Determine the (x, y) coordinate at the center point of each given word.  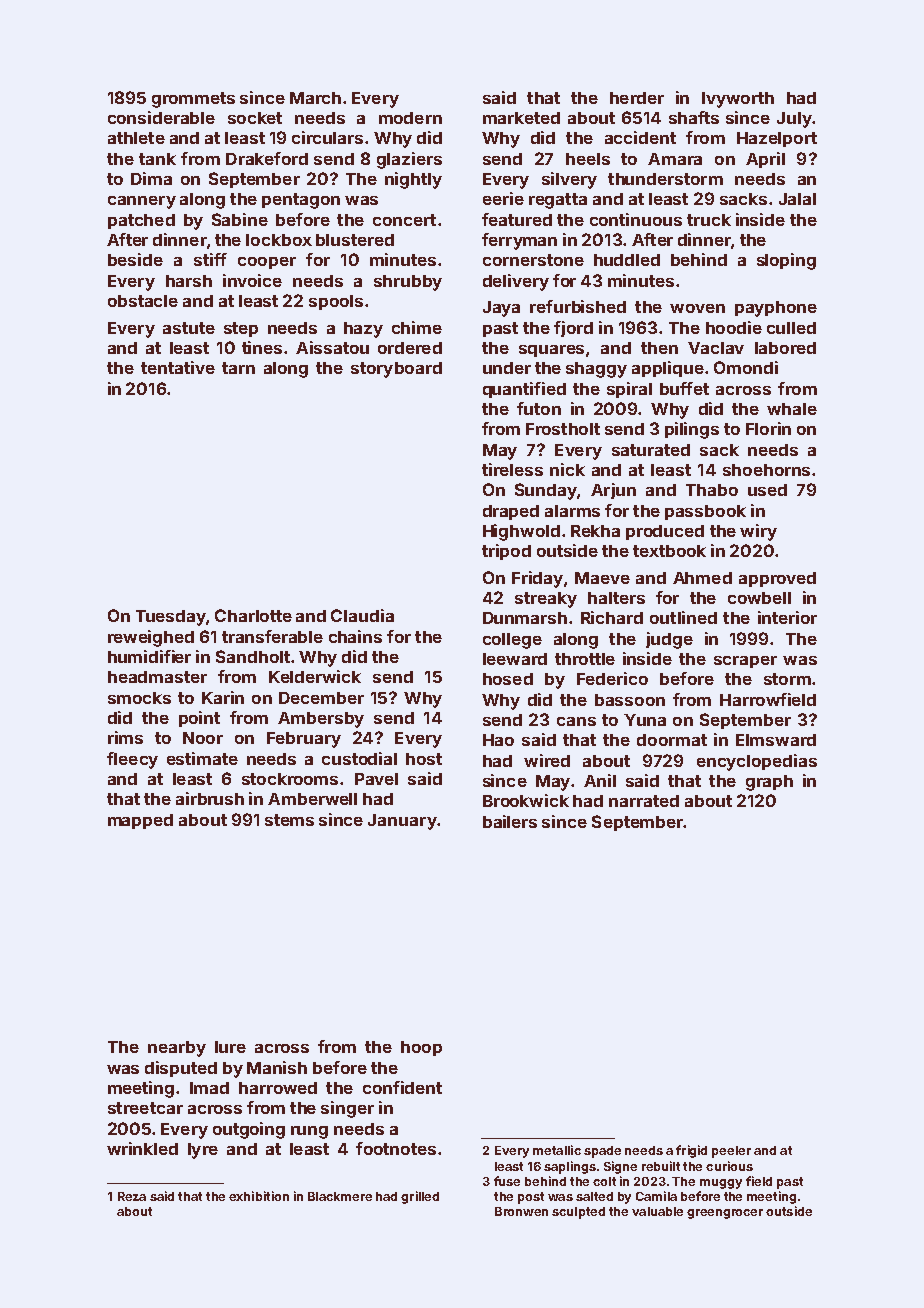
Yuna (645, 720)
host (424, 759)
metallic (557, 1150)
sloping (786, 261)
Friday (537, 579)
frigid (691, 1151)
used (767, 490)
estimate (202, 758)
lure (230, 1047)
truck (709, 220)
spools (336, 302)
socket (255, 118)
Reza (132, 1196)
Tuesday (171, 618)
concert (404, 220)
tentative (178, 367)
